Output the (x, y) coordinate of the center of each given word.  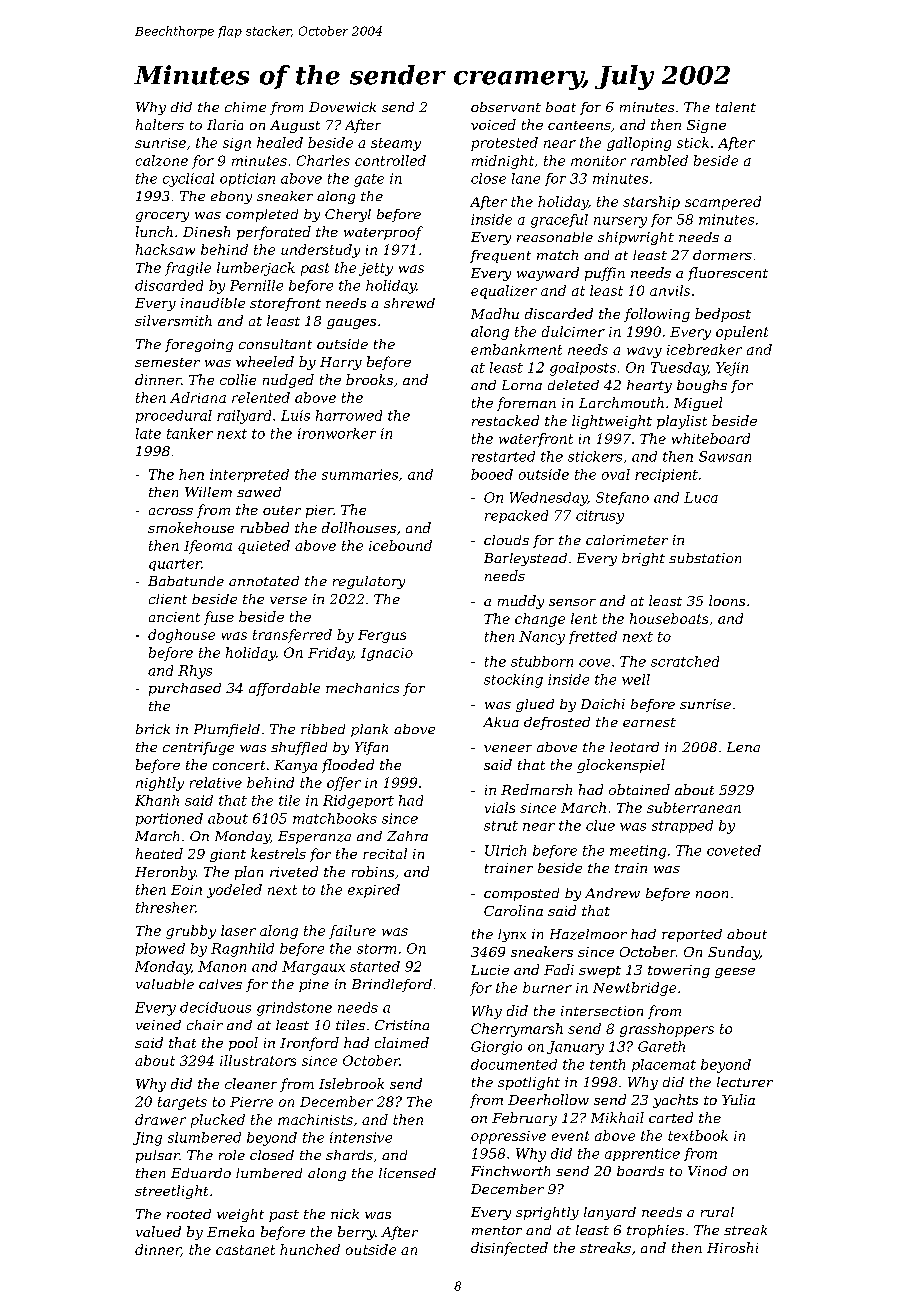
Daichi (603, 704)
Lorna (522, 385)
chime (245, 107)
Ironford (309, 1044)
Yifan (371, 748)
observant (506, 107)
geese (735, 973)
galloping (639, 144)
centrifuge (198, 748)
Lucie (490, 970)
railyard (244, 417)
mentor (497, 1230)
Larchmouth (621, 402)
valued (158, 1231)
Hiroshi (732, 1247)
